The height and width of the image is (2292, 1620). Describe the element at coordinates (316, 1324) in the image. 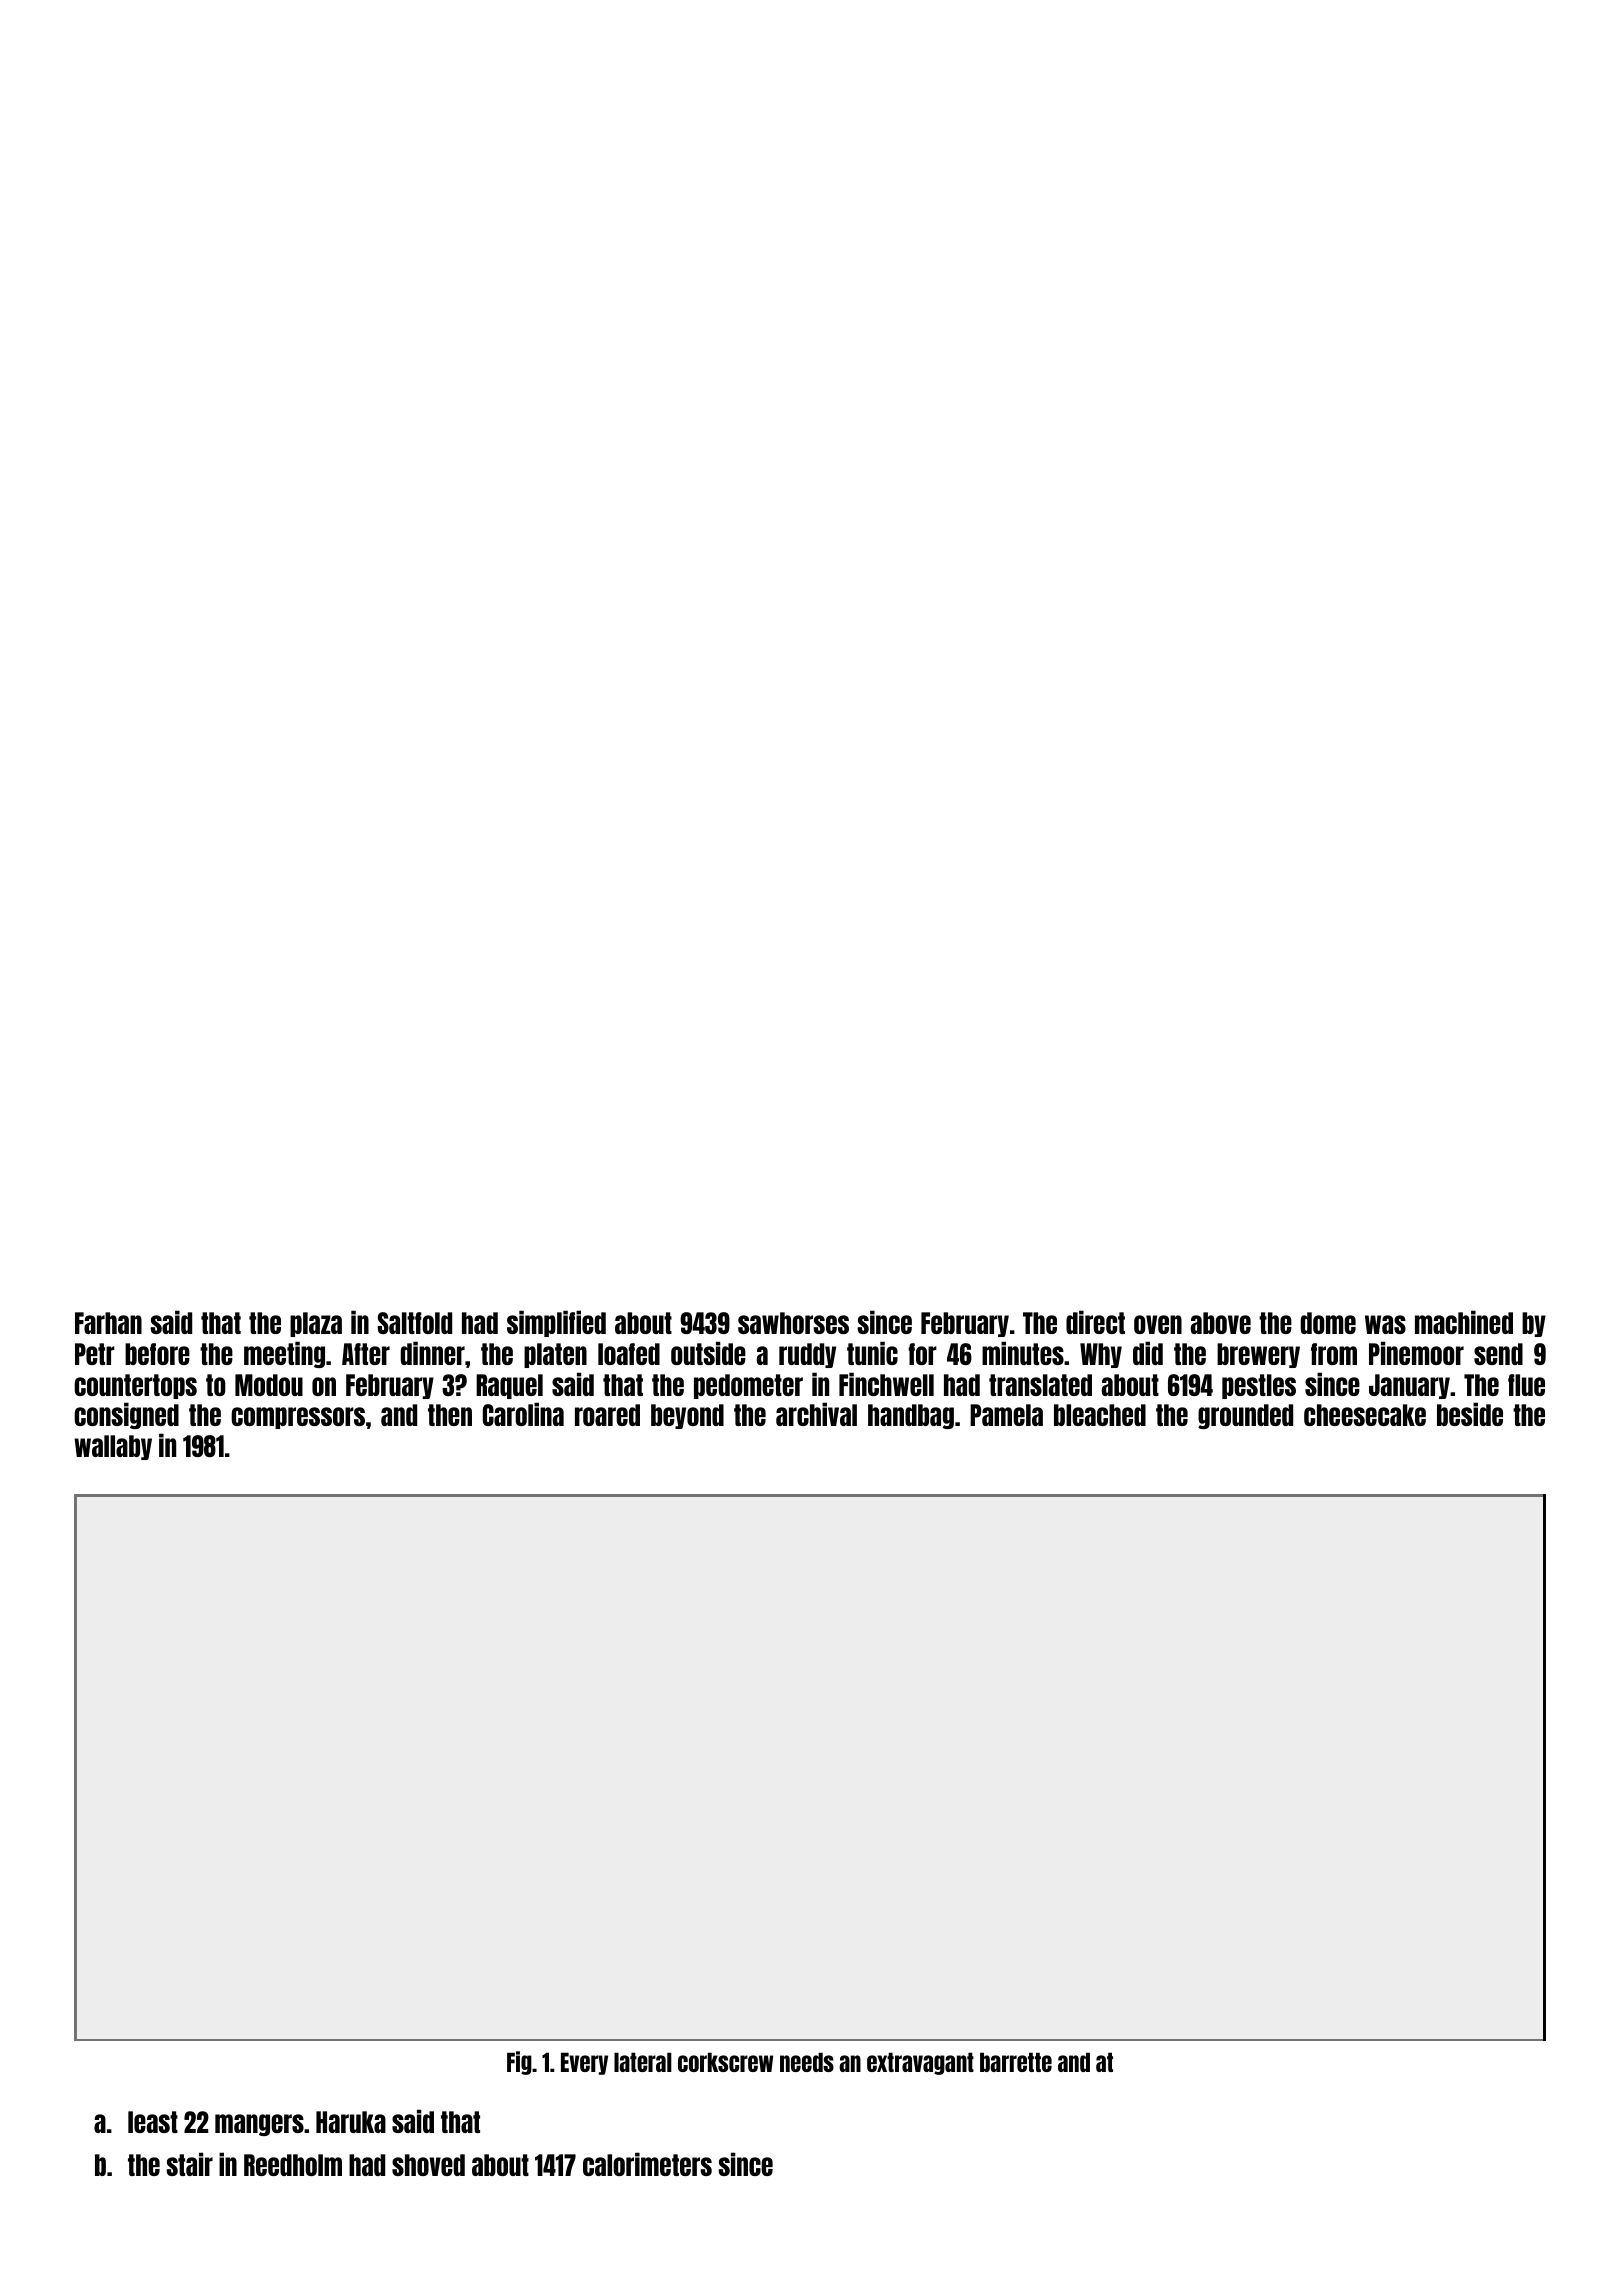

I see `plaza` at that location.
